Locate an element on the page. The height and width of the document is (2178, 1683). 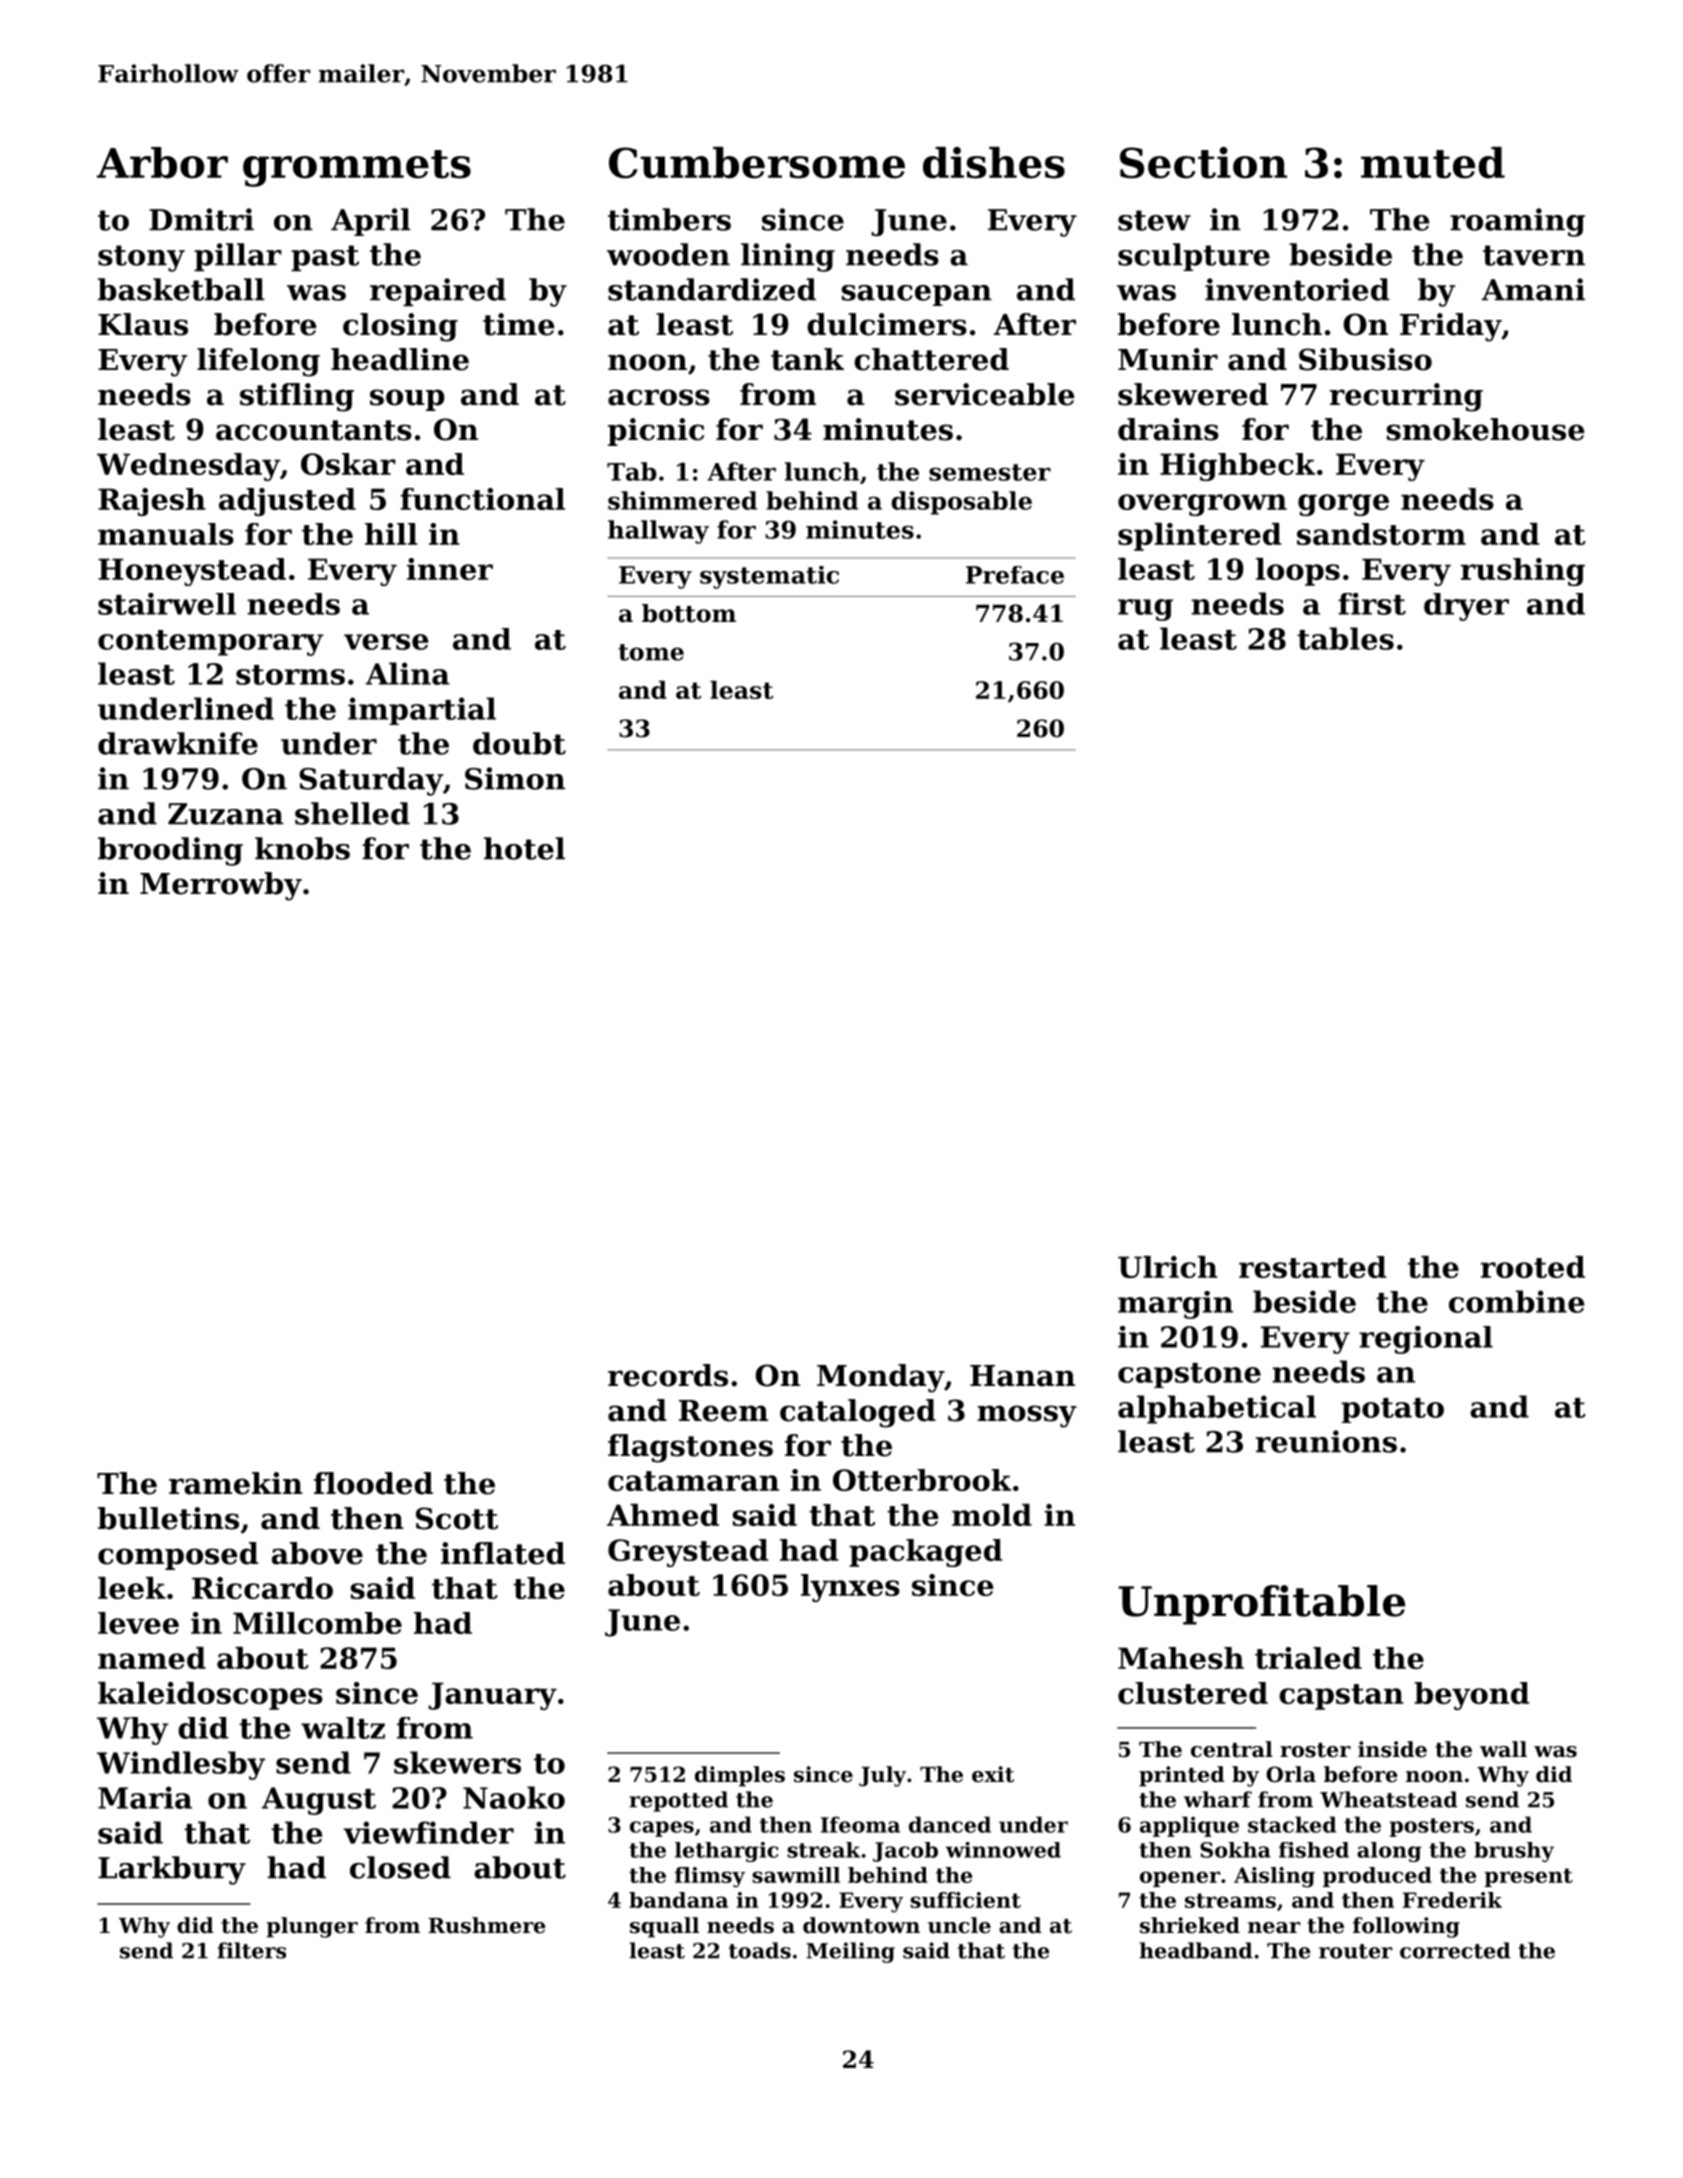
saucepan is located at coordinates (917, 295).
